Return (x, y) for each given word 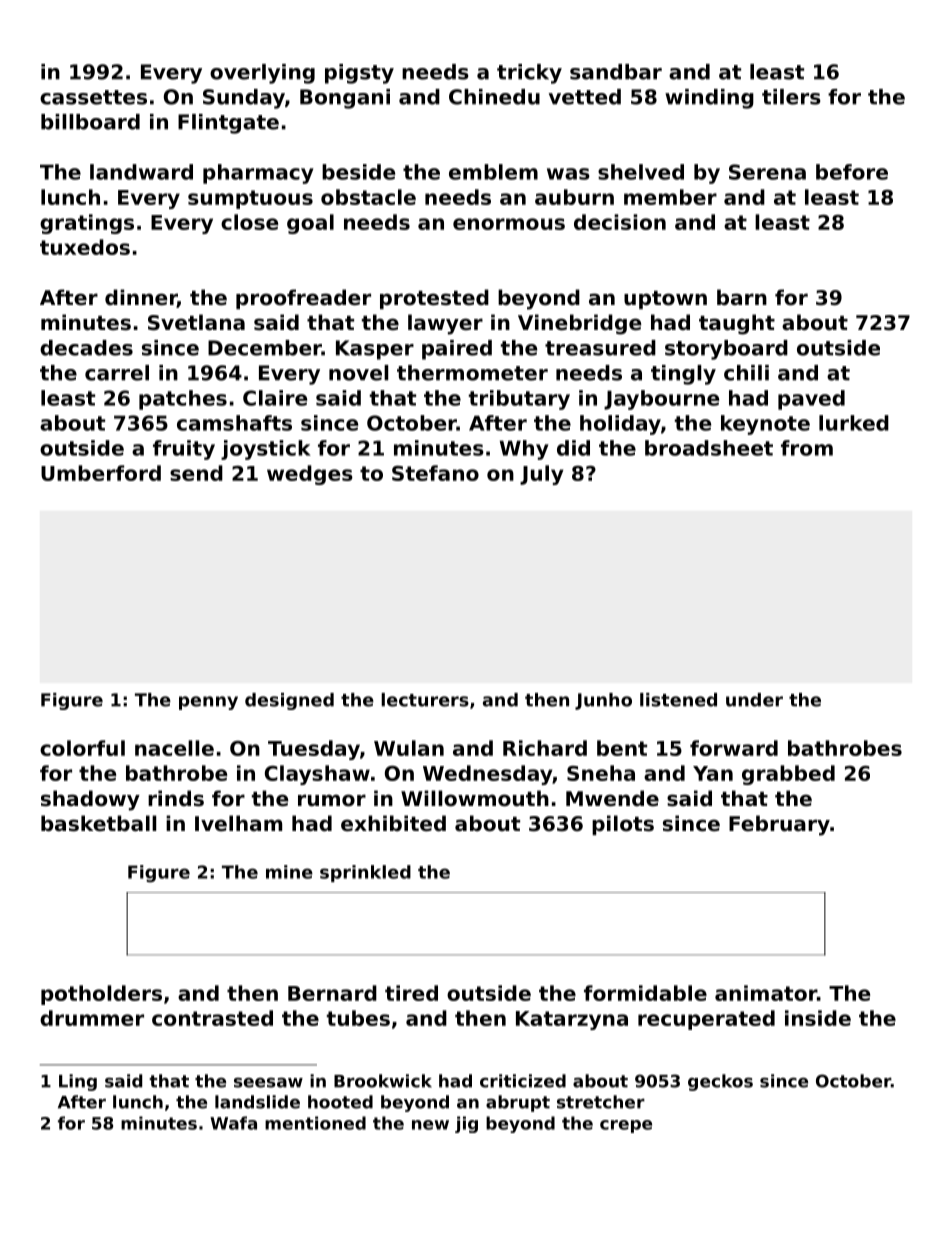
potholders (101, 995)
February (779, 825)
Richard (545, 748)
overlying (262, 74)
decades (86, 348)
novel (358, 373)
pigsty (359, 74)
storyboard (726, 350)
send (196, 473)
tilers (791, 97)
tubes (358, 1018)
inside (818, 1018)
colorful (82, 748)
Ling (78, 1082)
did (573, 448)
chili (746, 373)
